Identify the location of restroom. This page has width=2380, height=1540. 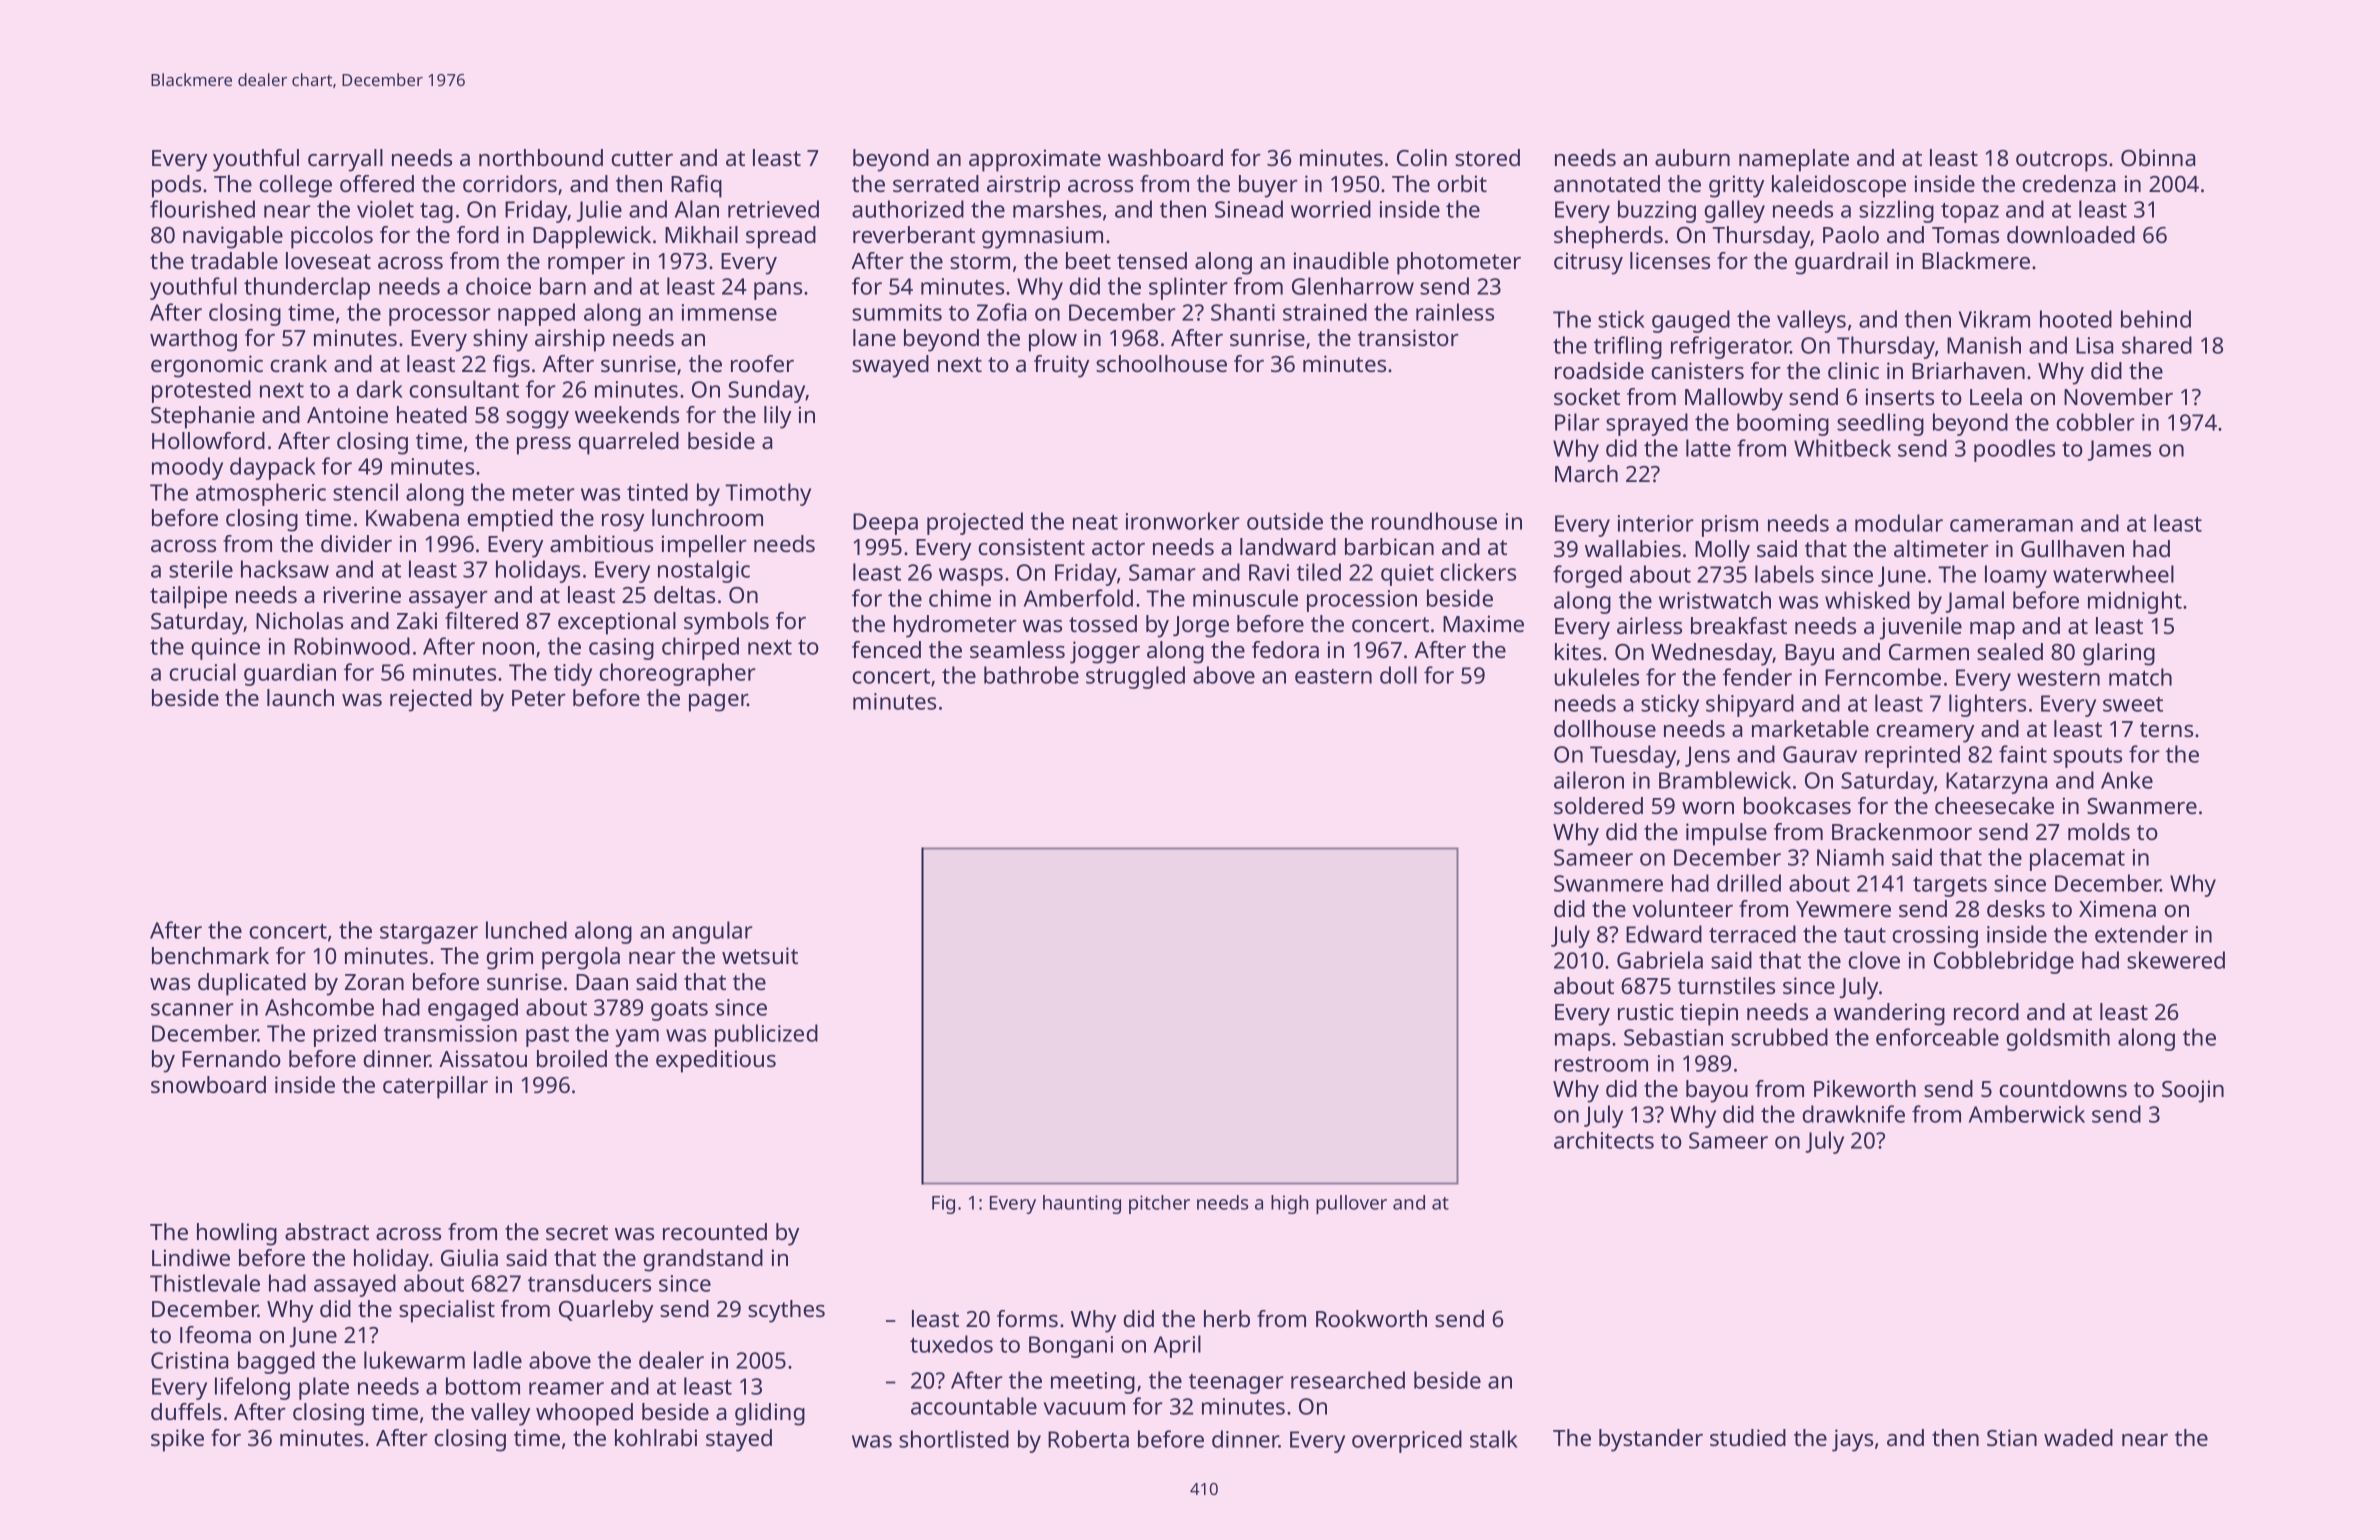
(1601, 1064).
